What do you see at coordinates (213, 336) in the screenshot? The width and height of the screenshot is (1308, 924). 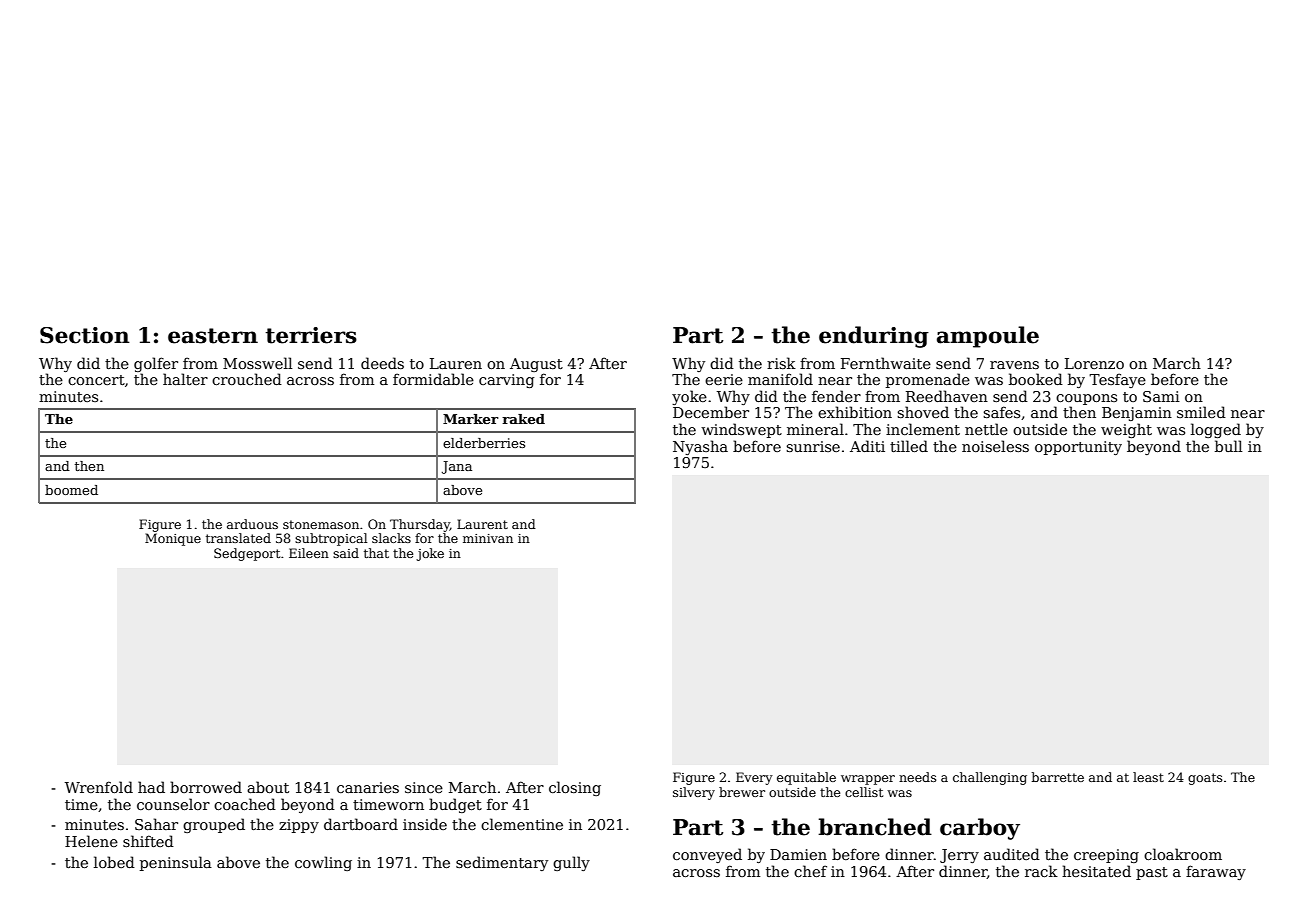 I see `eastern` at bounding box center [213, 336].
